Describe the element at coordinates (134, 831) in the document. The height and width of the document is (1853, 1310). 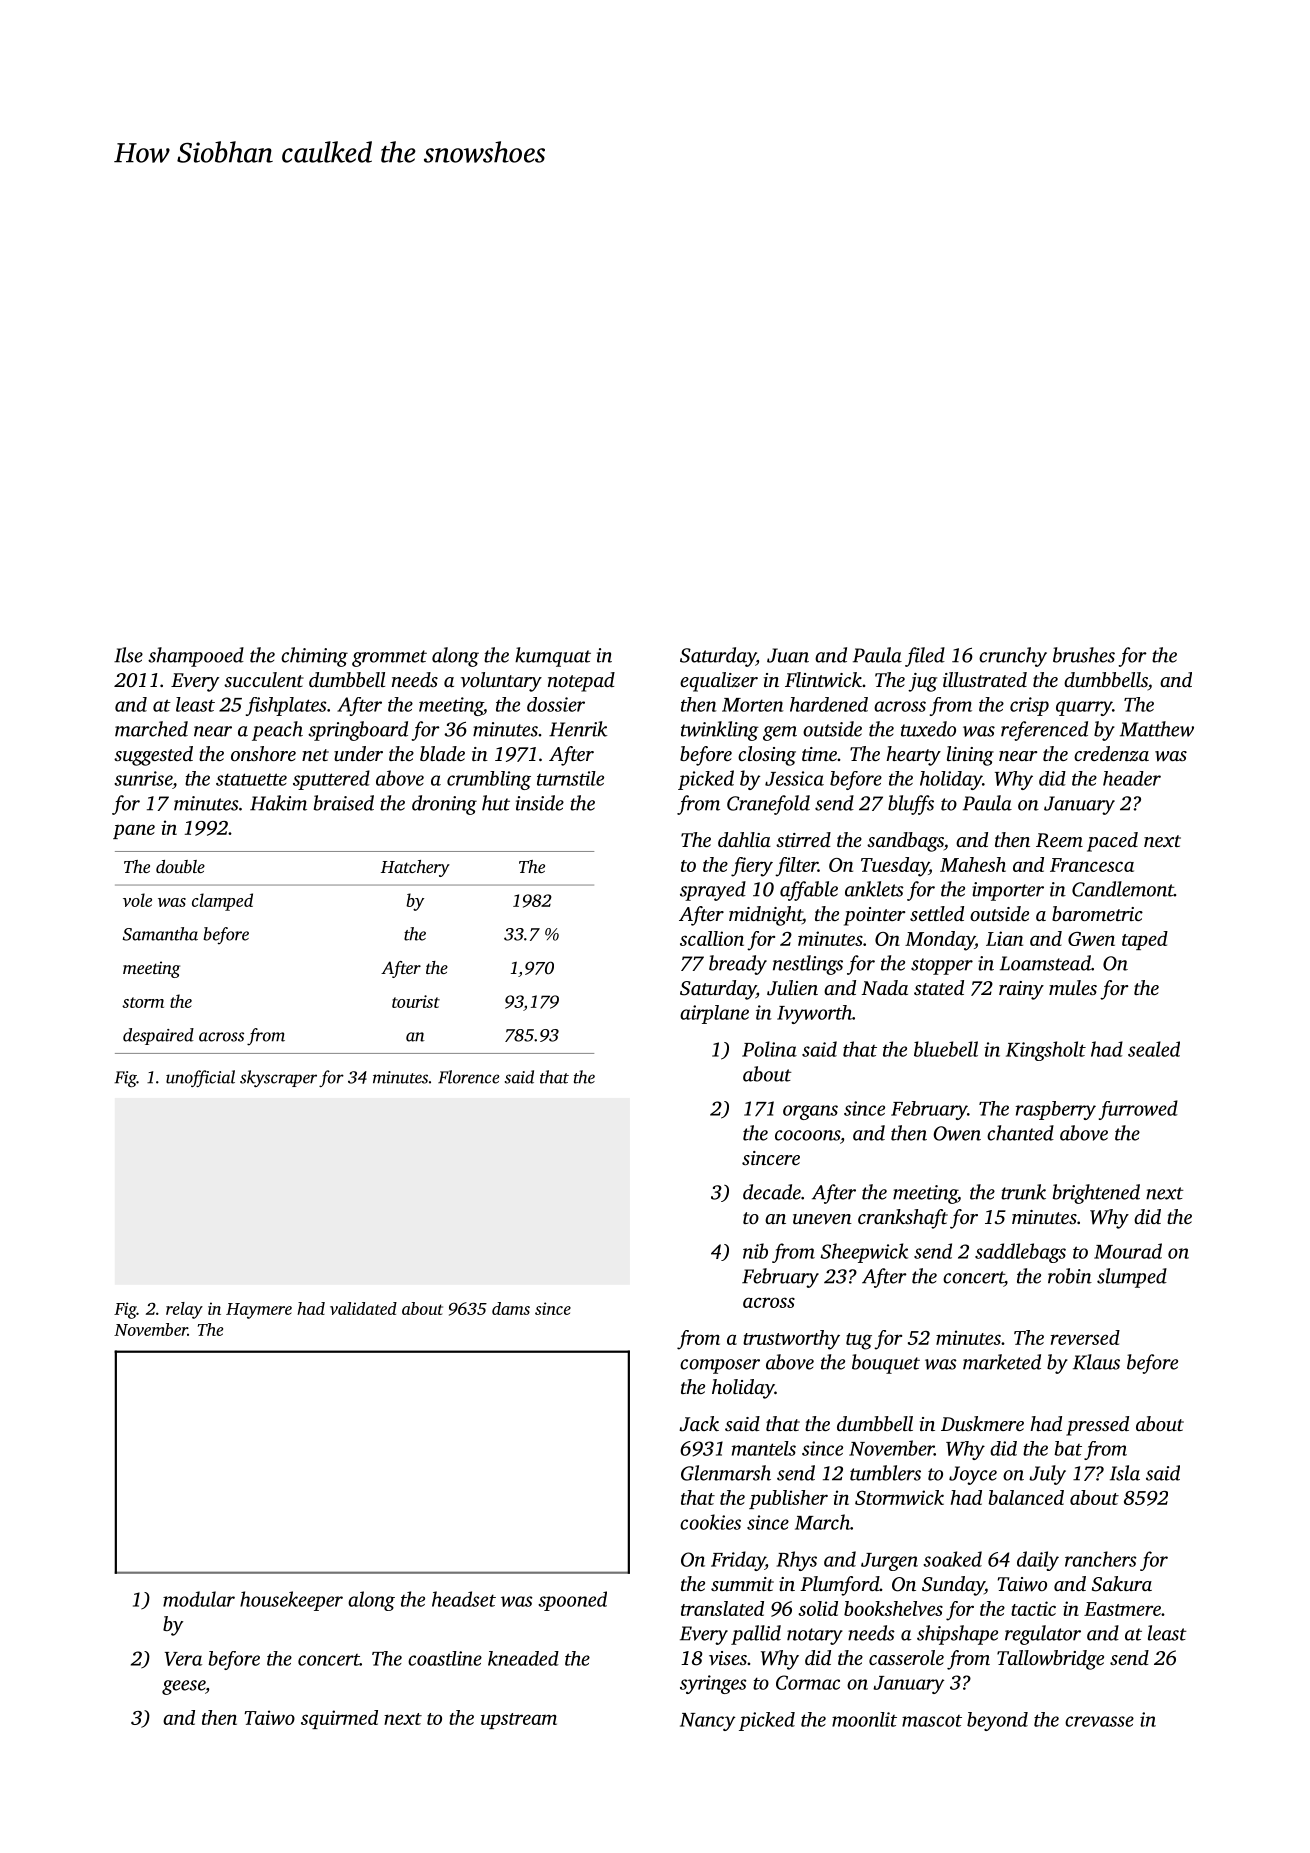
I see `pane` at that location.
